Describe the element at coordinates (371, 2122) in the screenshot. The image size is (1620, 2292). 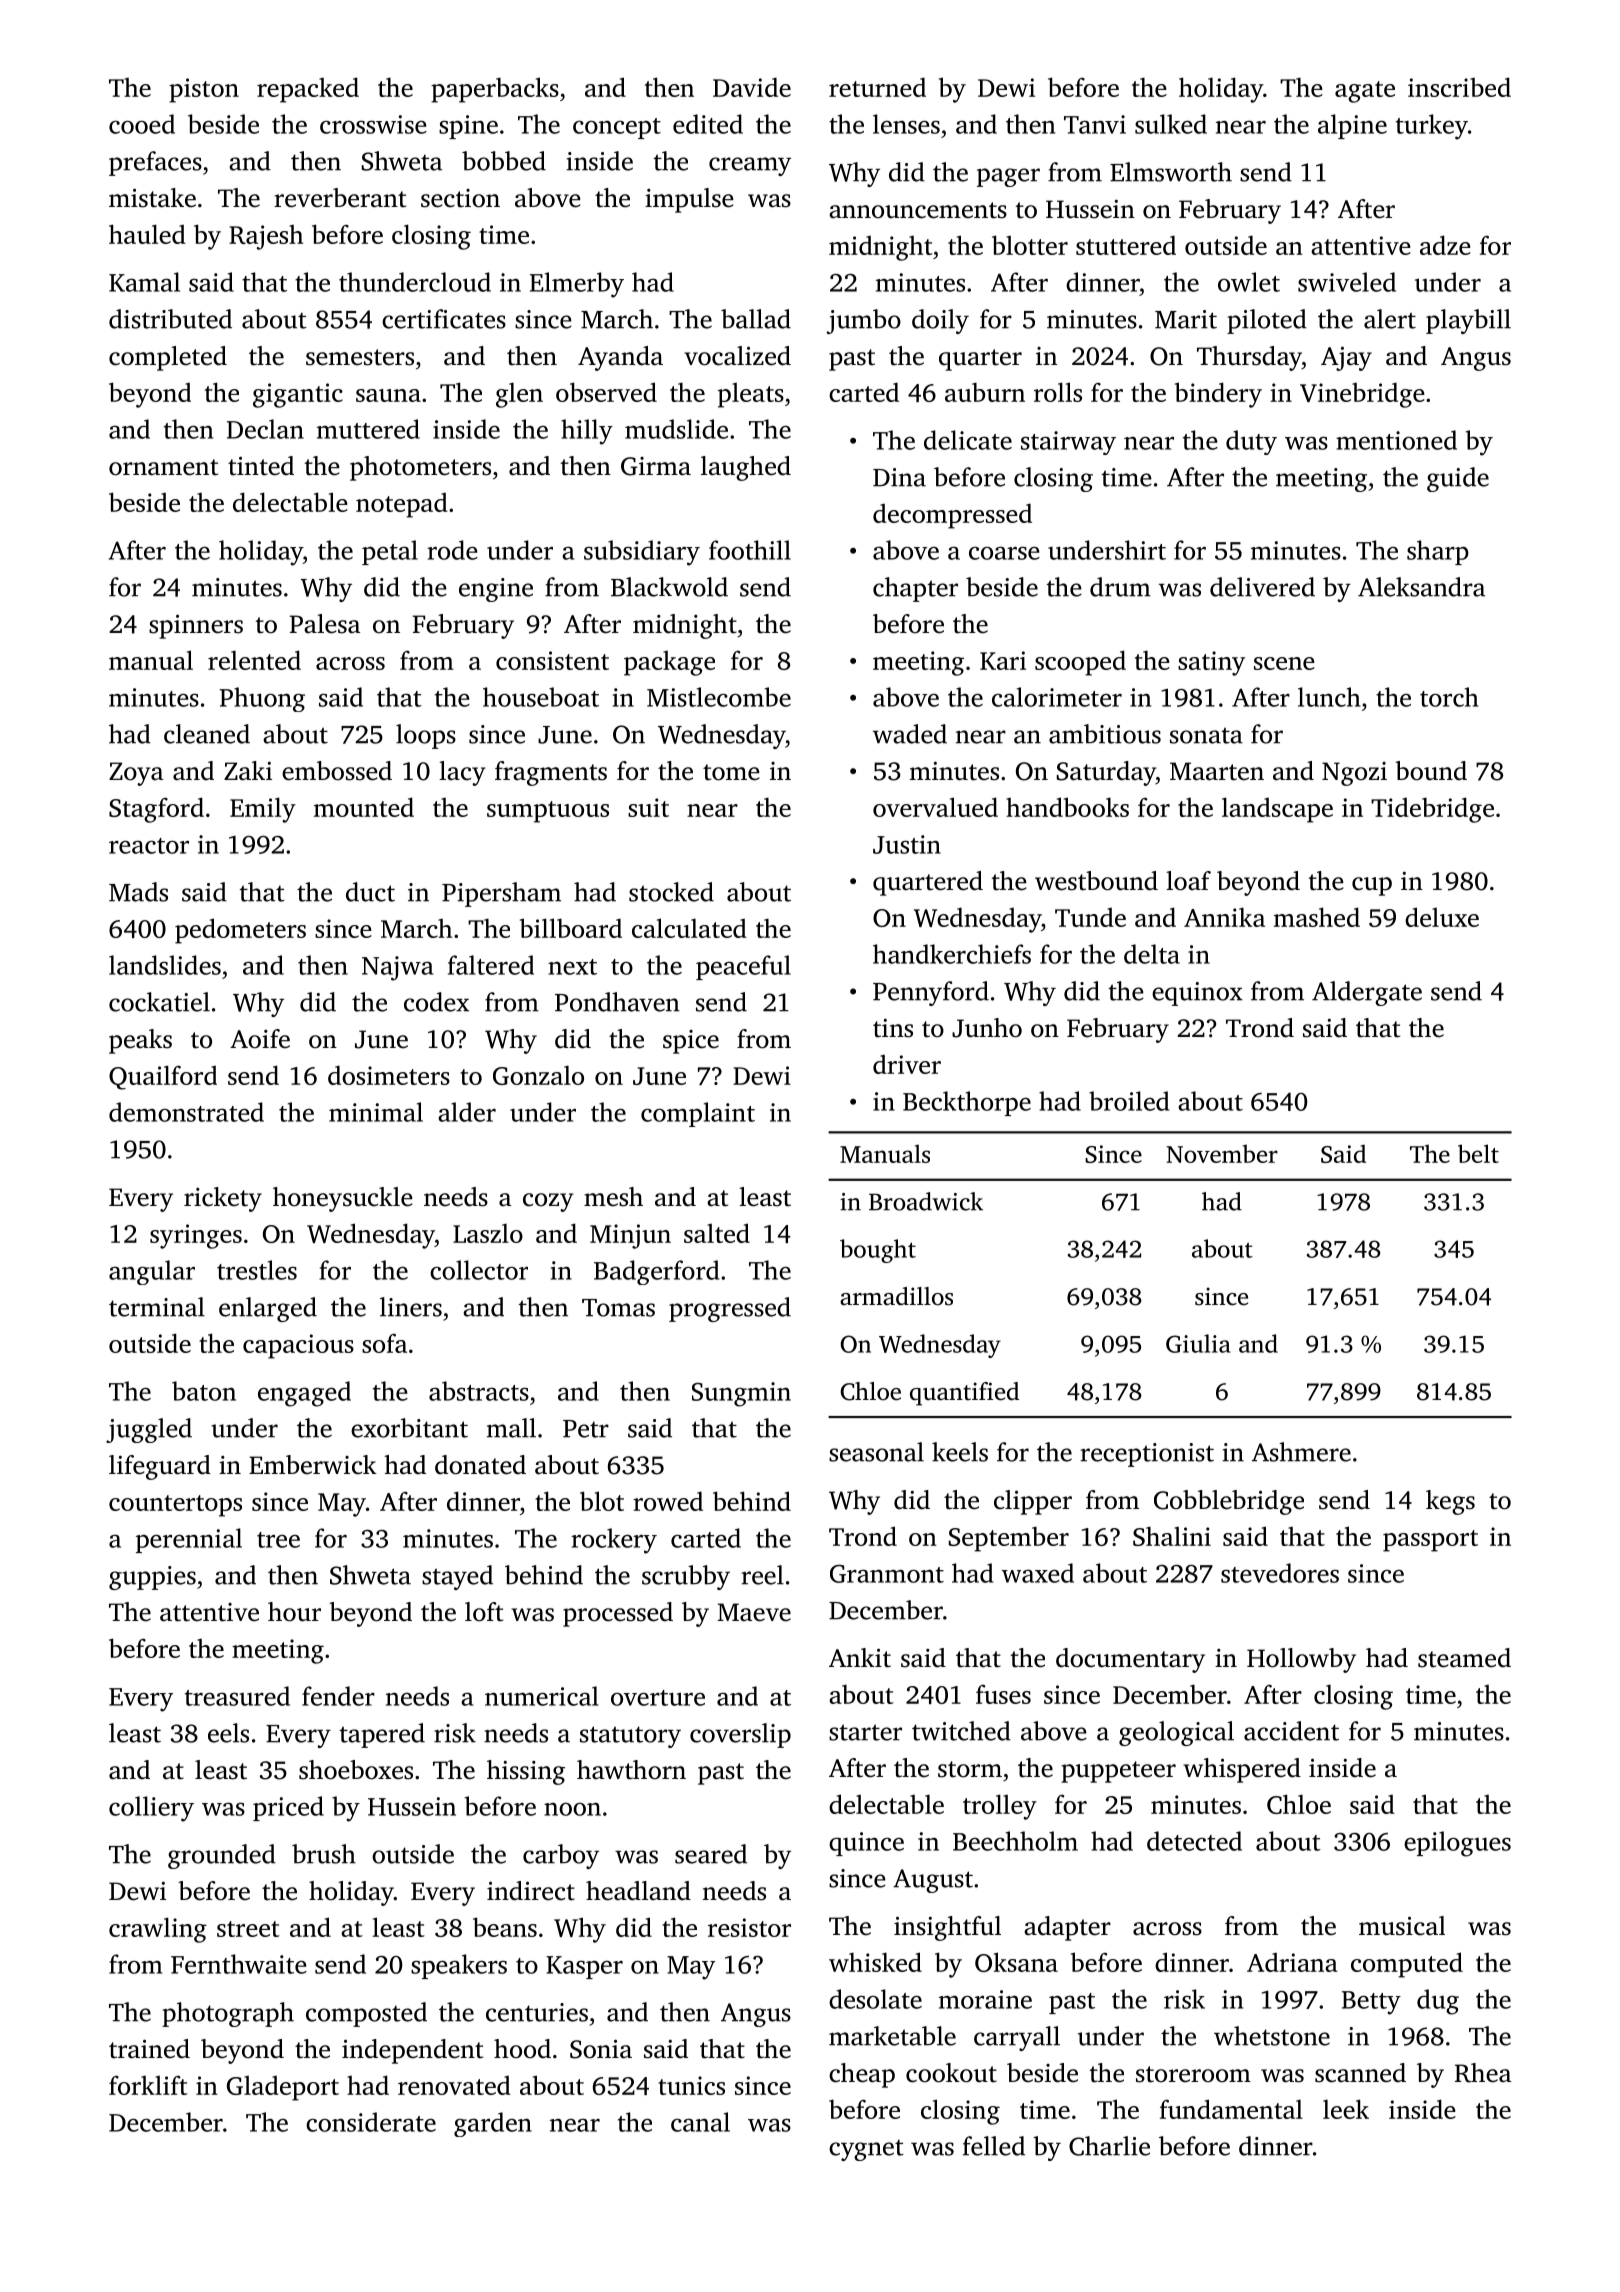
I see `considerate` at that location.
